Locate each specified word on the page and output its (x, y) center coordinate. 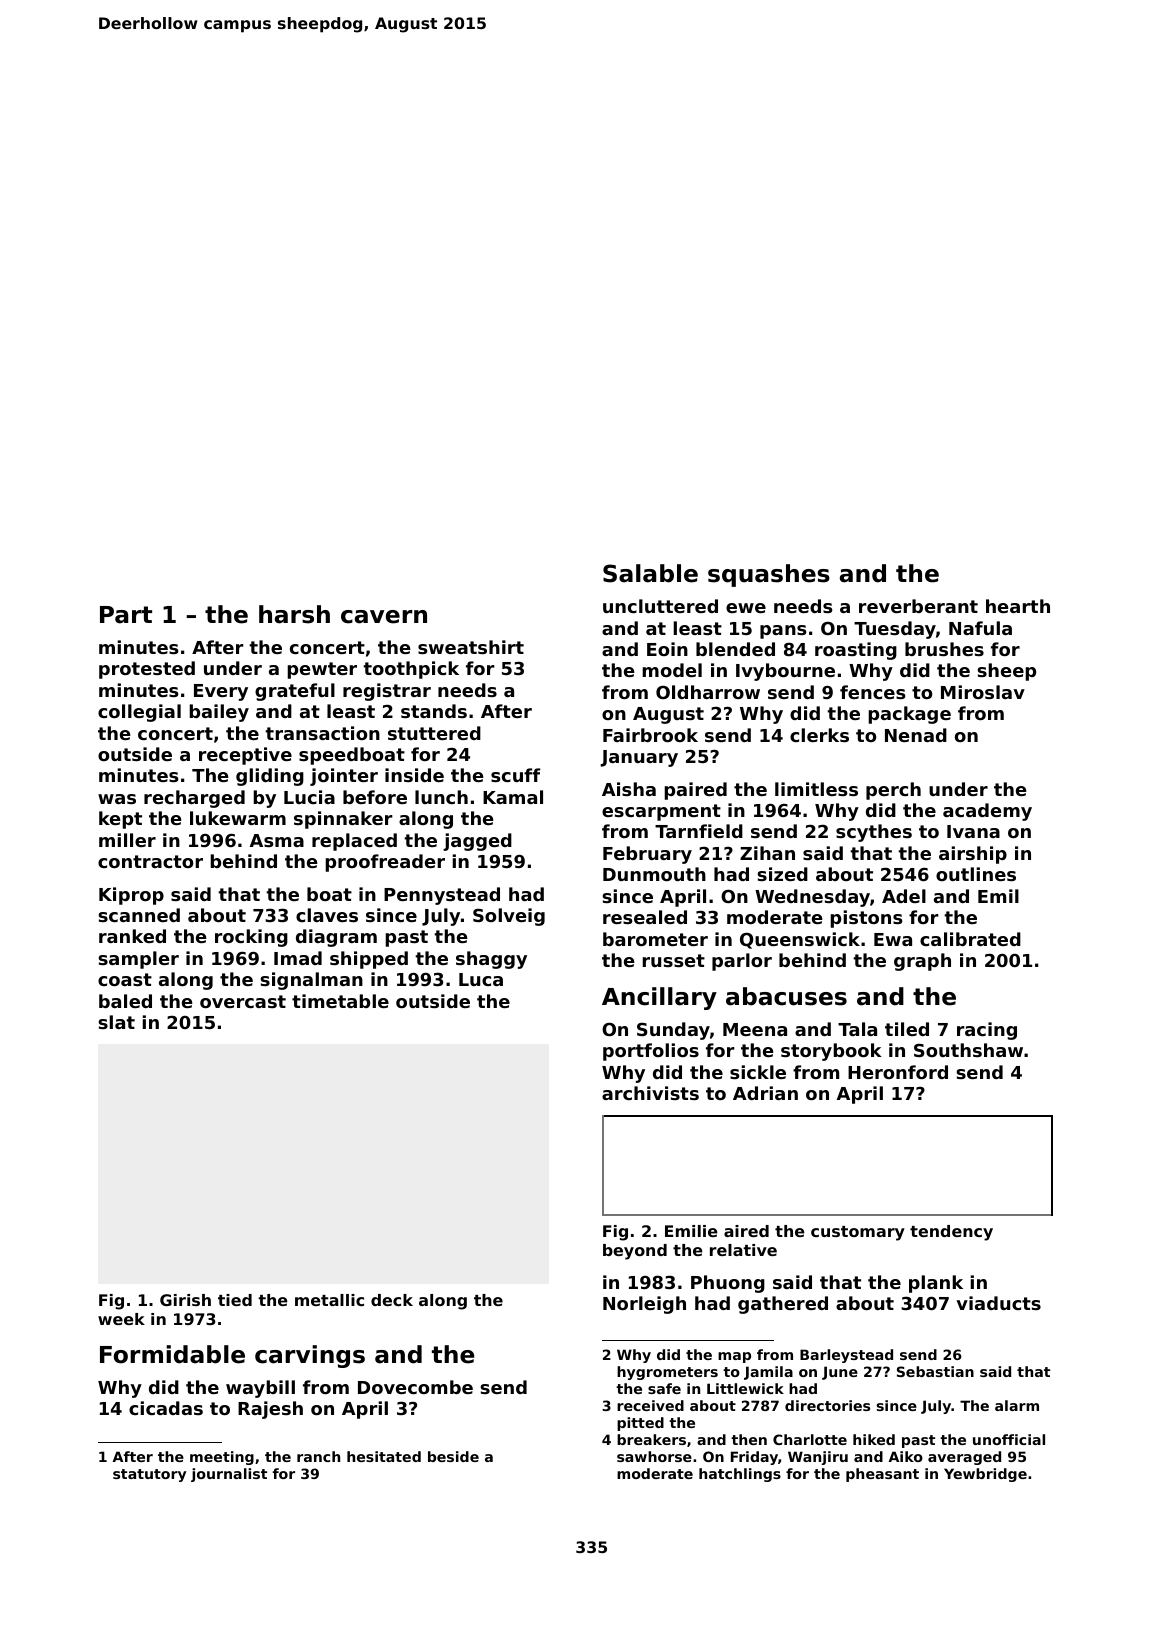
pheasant (882, 1475)
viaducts (998, 1303)
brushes (944, 649)
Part (126, 615)
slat (116, 1022)
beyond (635, 1252)
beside (453, 1456)
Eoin (667, 649)
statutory (149, 1475)
